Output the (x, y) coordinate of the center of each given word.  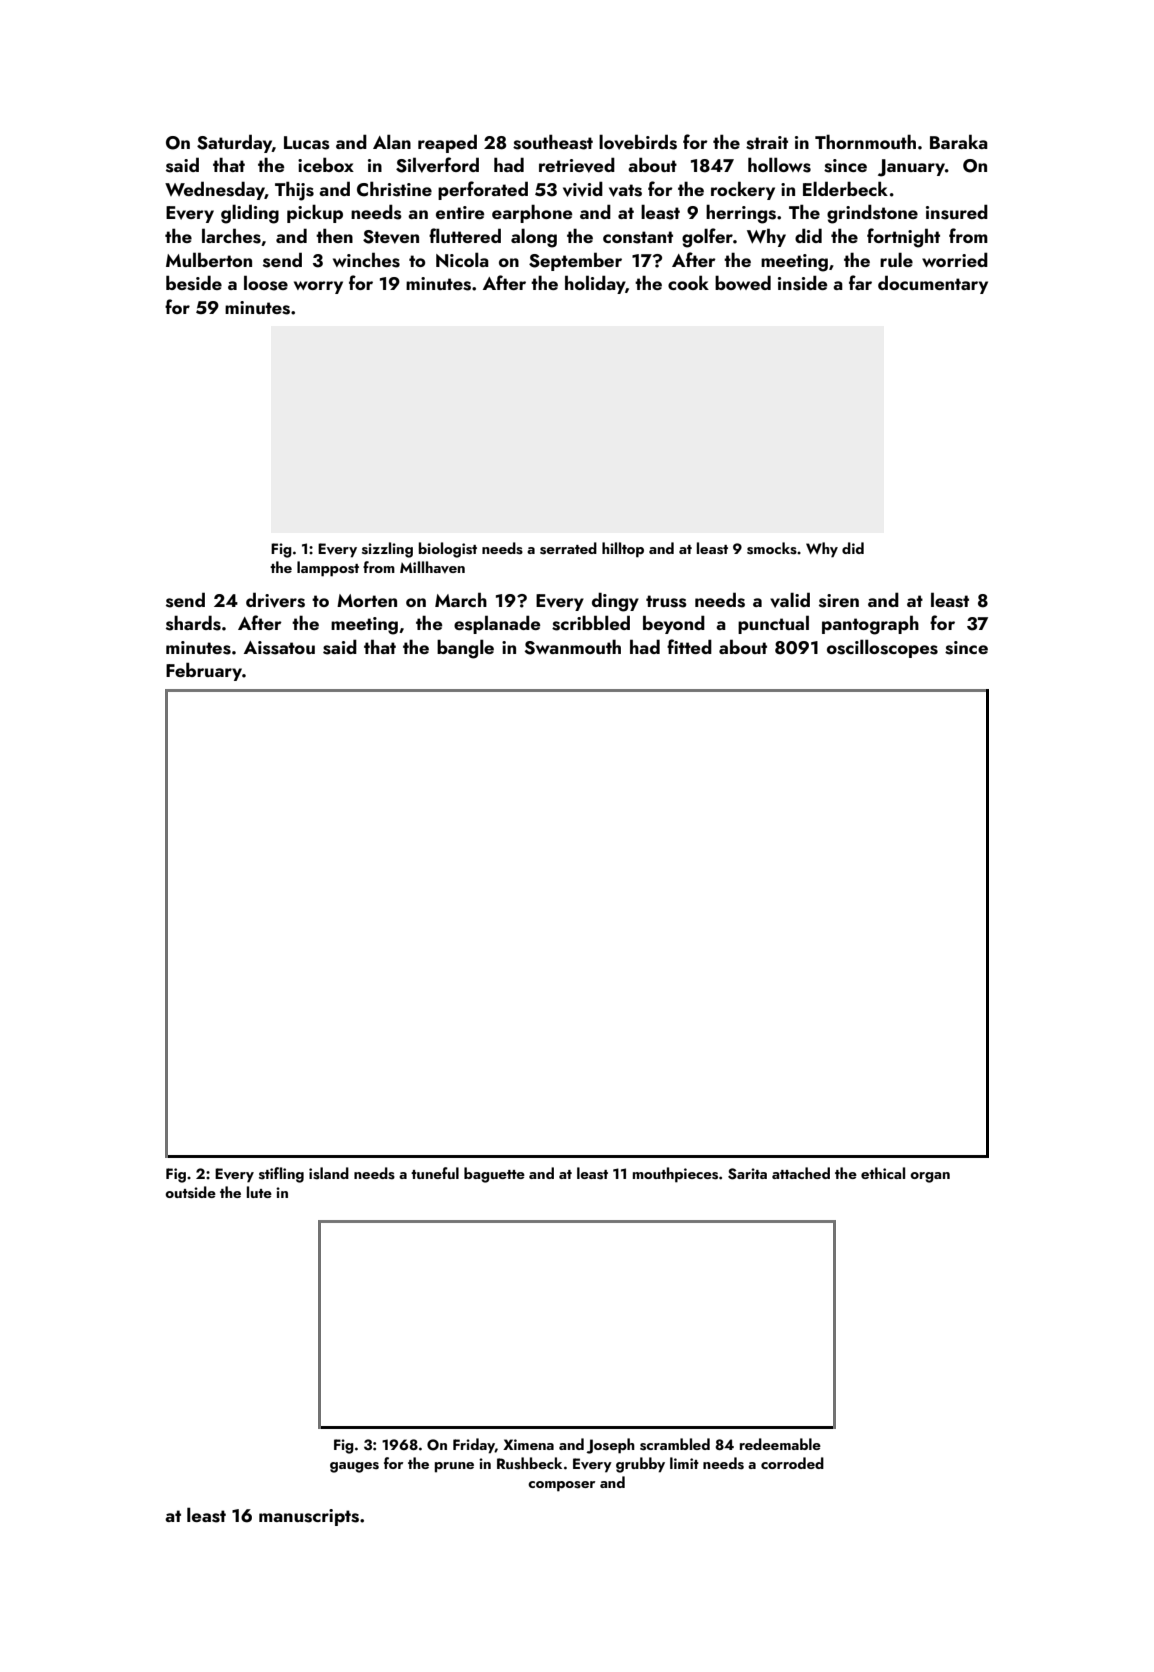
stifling (281, 1175)
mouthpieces (675, 1175)
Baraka (959, 141)
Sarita (747, 1174)
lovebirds (638, 142)
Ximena (528, 1444)
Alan (392, 141)
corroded (792, 1463)
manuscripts (309, 1517)
